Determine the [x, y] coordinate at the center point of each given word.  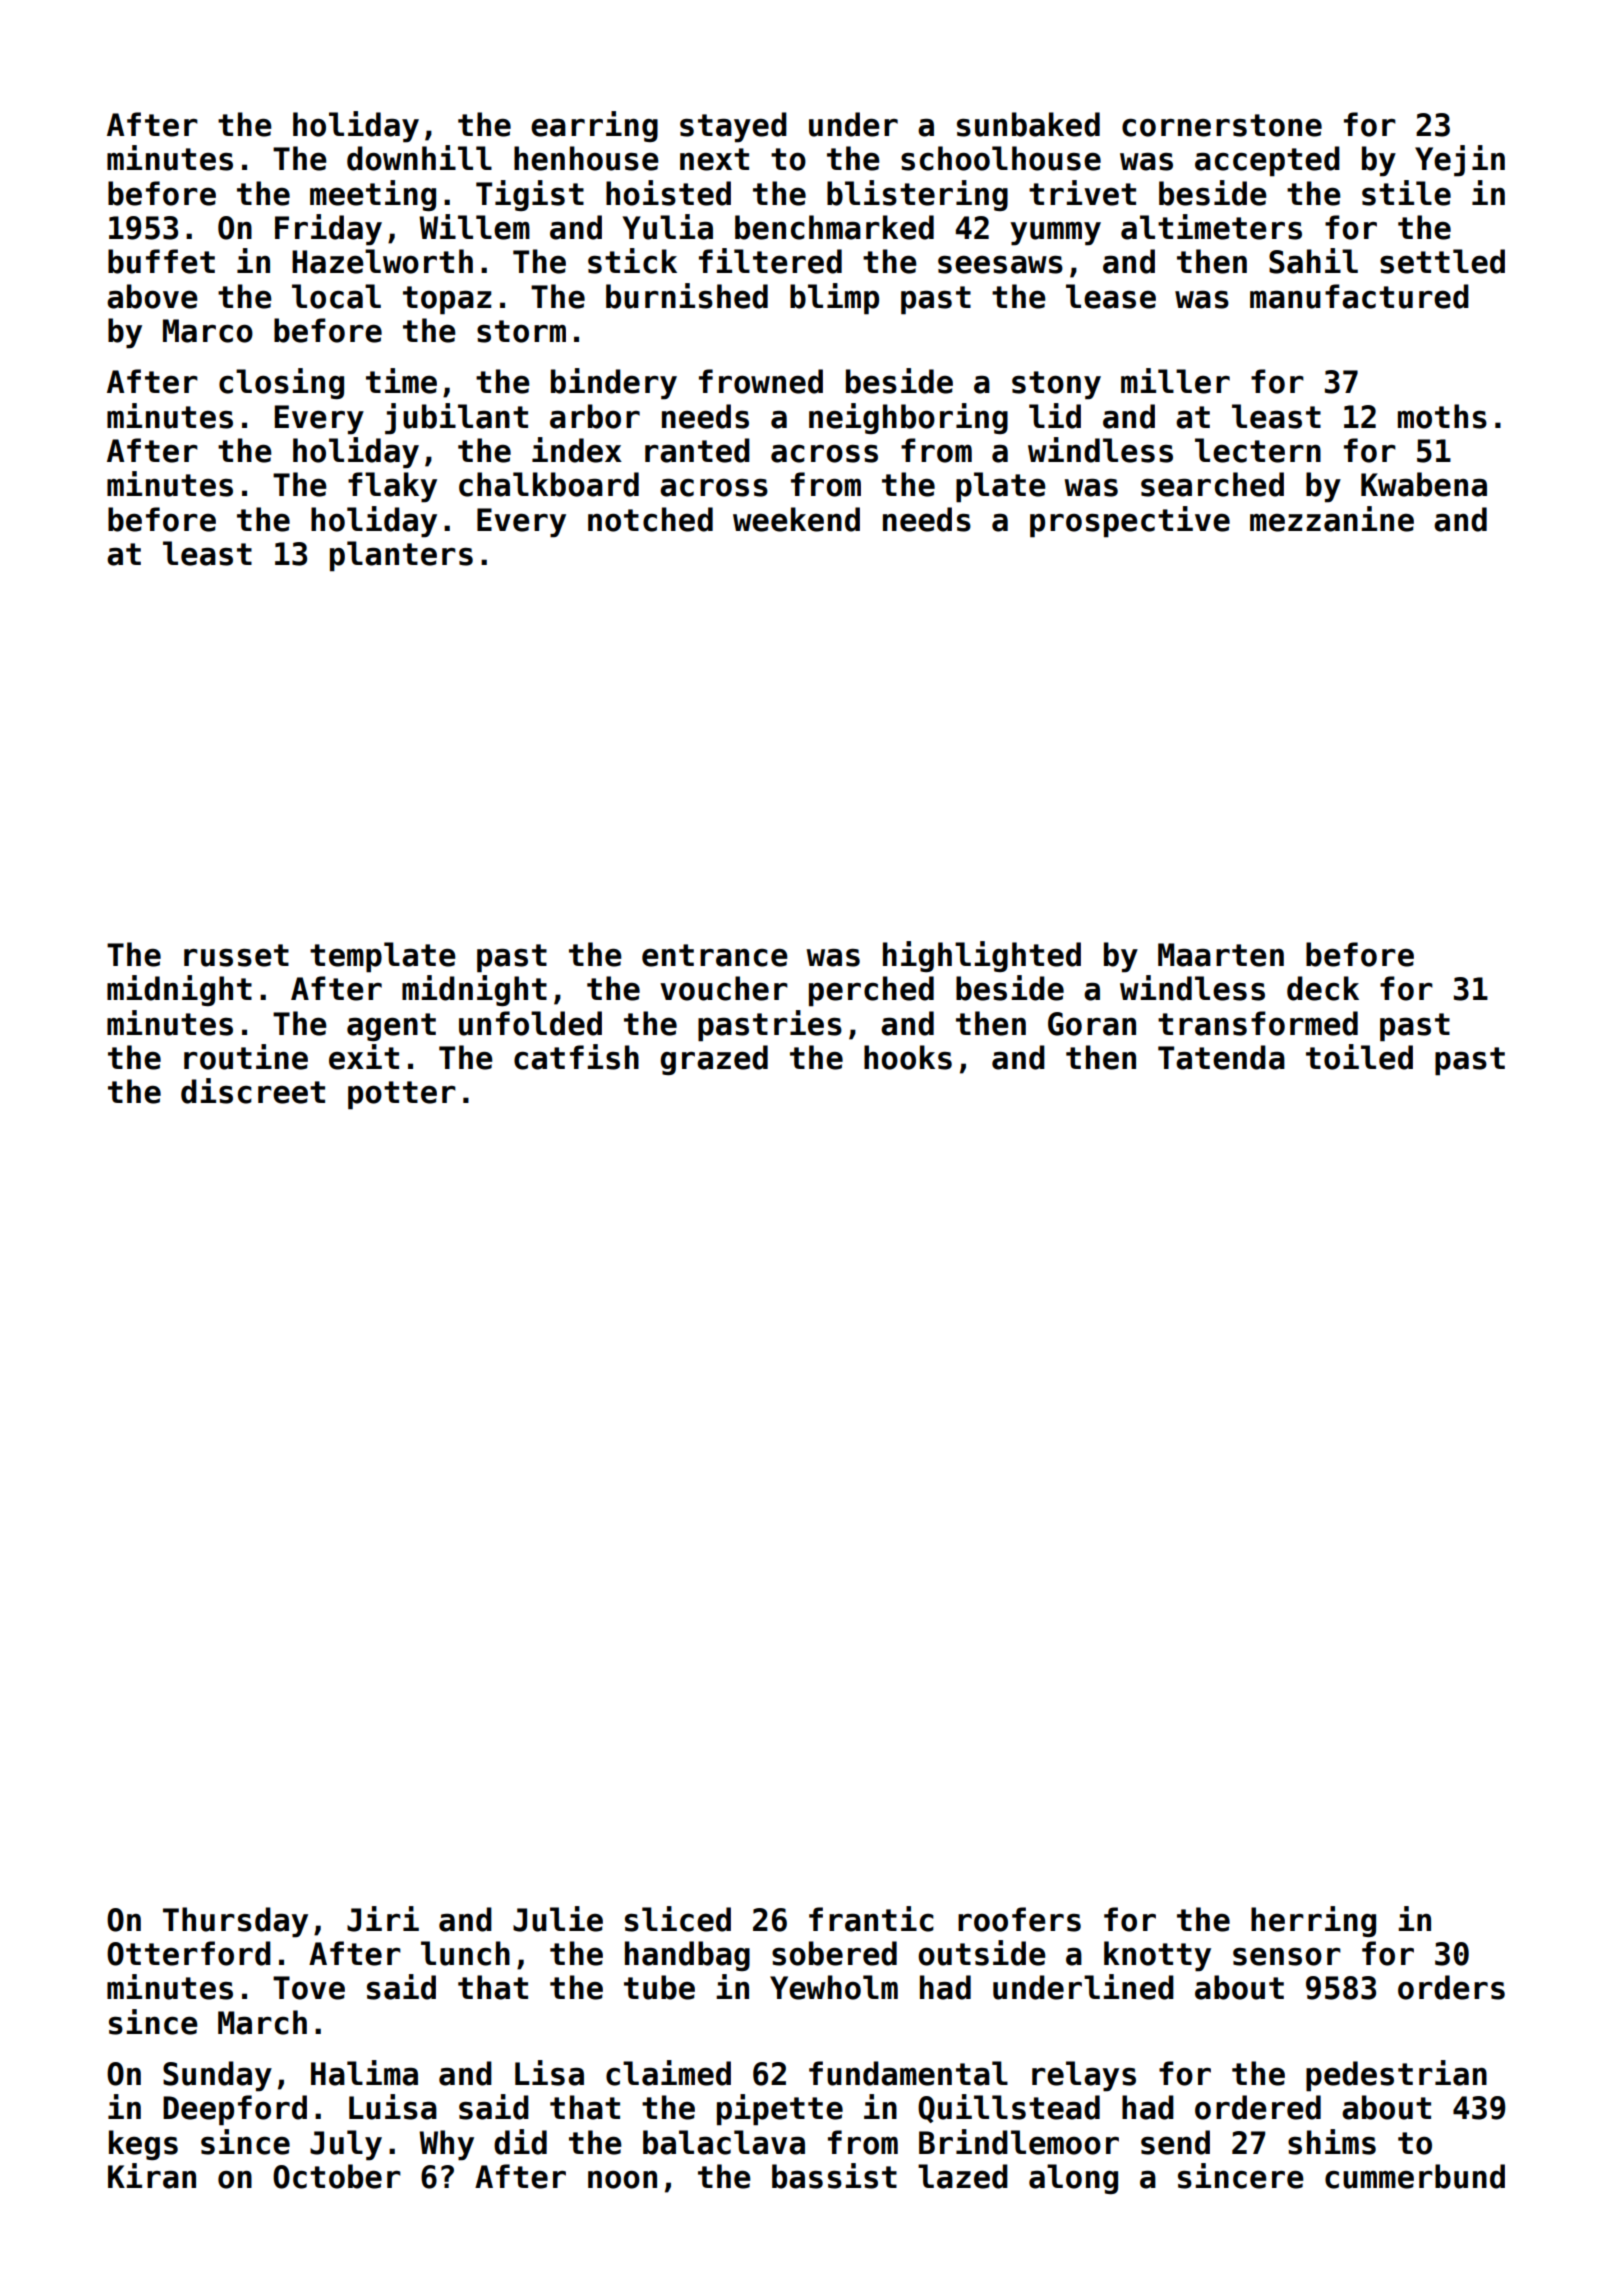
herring [1313, 1921]
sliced [678, 1919]
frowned [761, 381]
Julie [558, 1919]
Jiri [383, 1919]
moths [1442, 416]
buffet [161, 261]
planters [401, 556]
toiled [1359, 1057]
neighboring [908, 418]
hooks [908, 1057]
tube [659, 1987]
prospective [1130, 522]
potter [402, 1095]
